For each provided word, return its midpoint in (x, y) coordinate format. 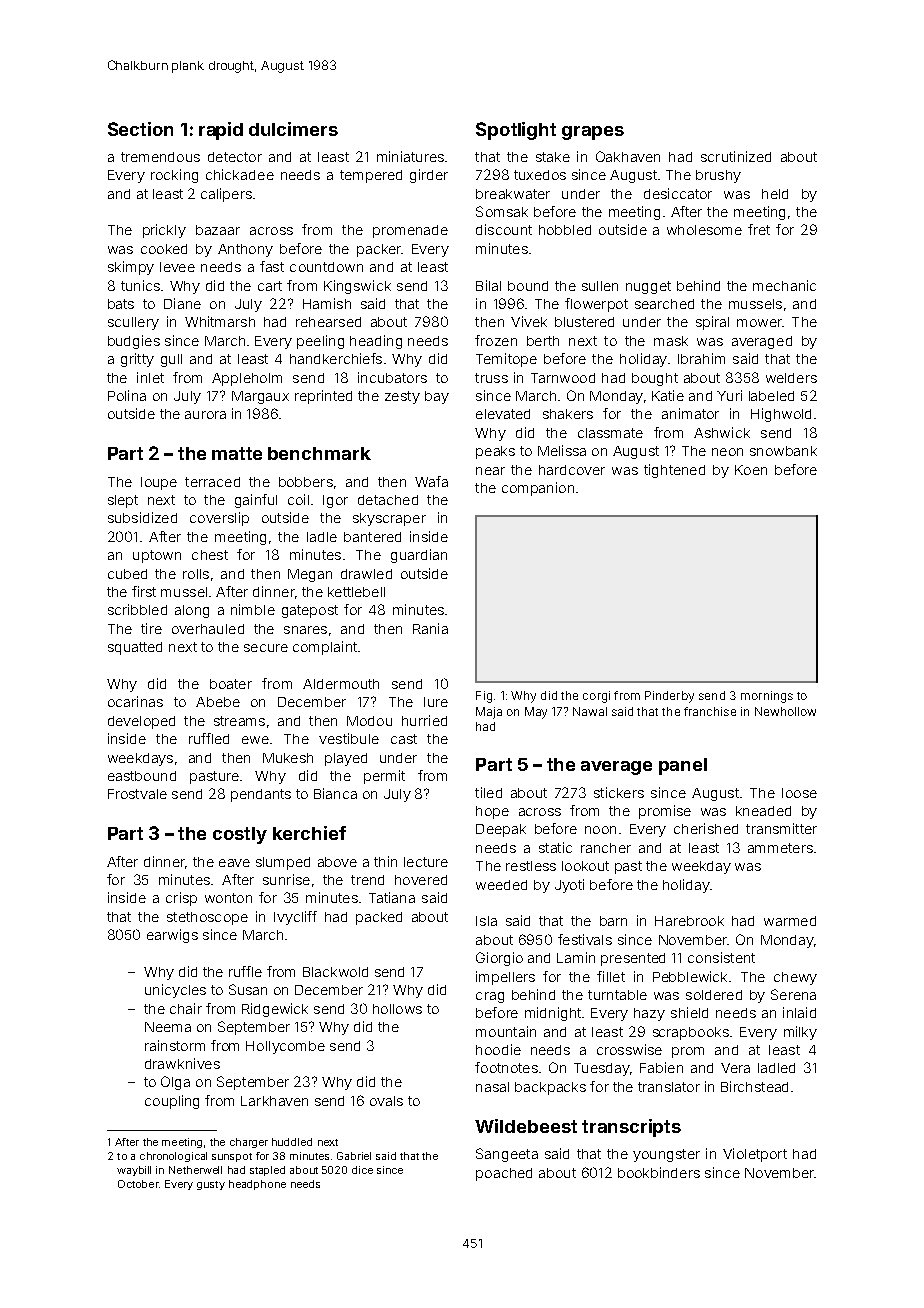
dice (362, 1170)
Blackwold (335, 972)
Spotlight (516, 131)
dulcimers (293, 129)
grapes (593, 133)
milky (800, 1033)
